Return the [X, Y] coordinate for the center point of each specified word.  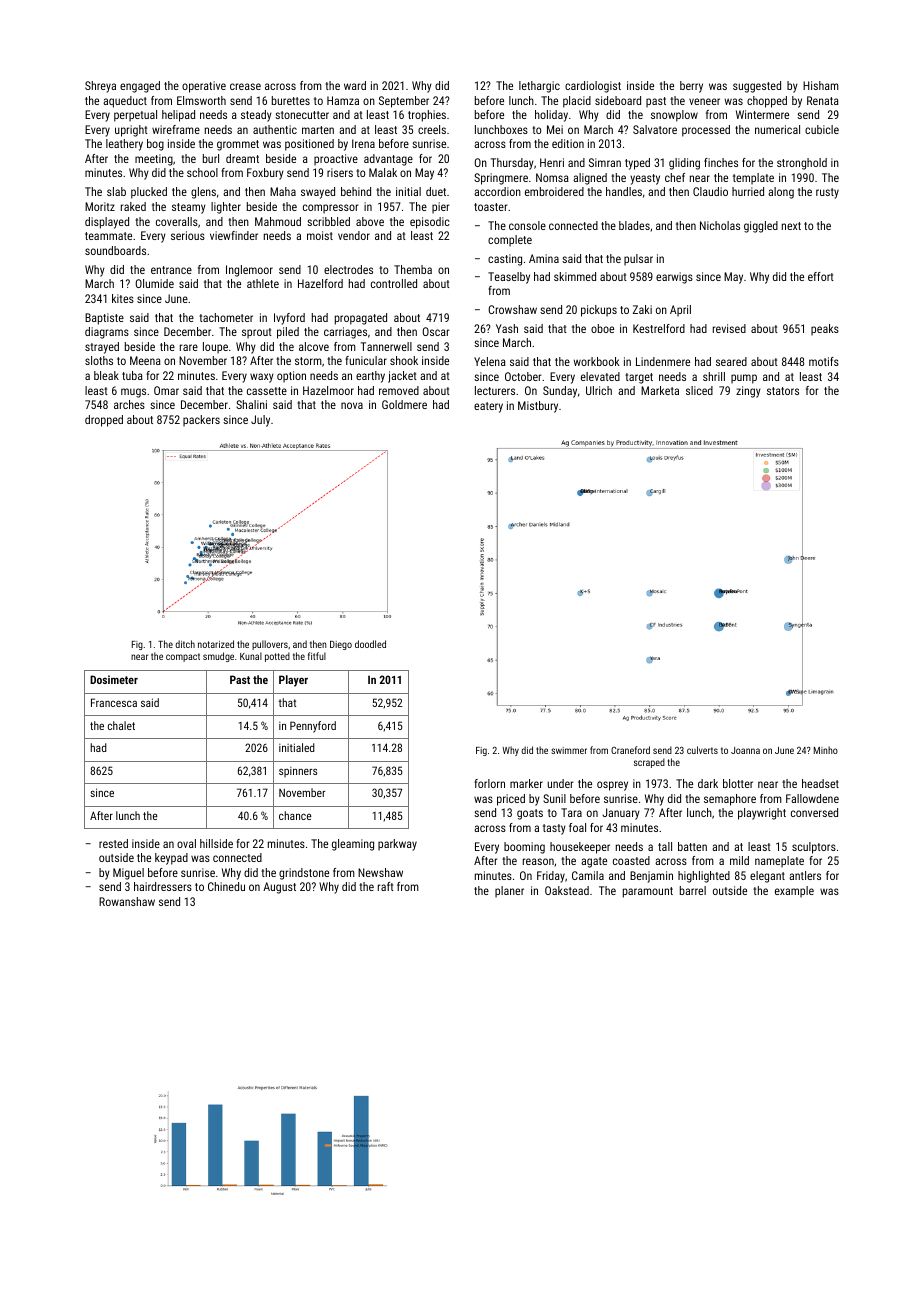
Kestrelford [659, 328]
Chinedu [226, 886]
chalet [121, 725]
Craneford [630, 750]
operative [204, 87]
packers [201, 421]
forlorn [489, 783]
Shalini [251, 404]
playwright [762, 814]
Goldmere [404, 404]
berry [691, 87]
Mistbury [538, 407]
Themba [413, 269]
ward [355, 85]
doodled [370, 644]
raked [133, 206]
